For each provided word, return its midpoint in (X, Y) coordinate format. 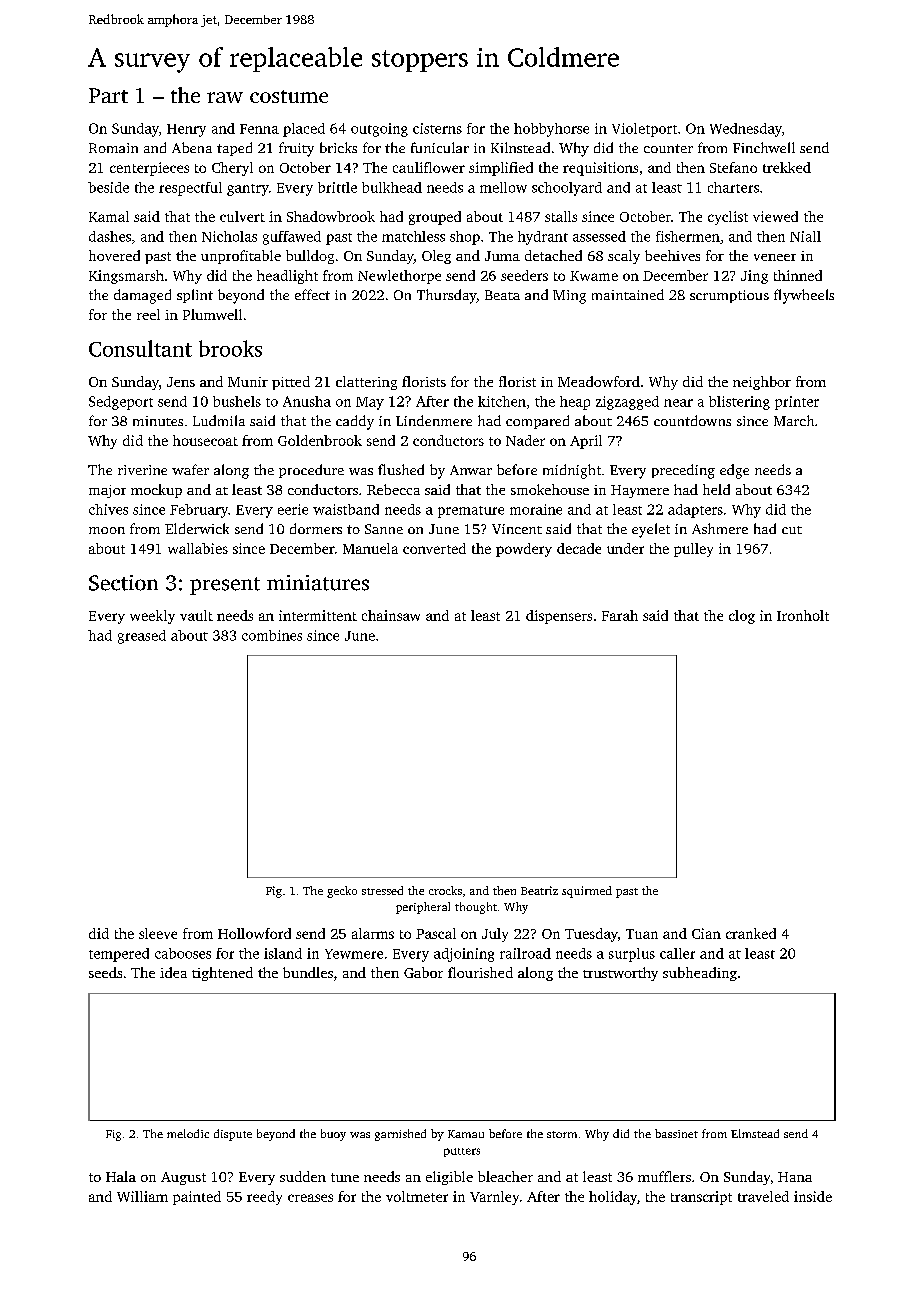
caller (677, 953)
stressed (382, 890)
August (183, 1178)
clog (742, 617)
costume (289, 96)
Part (108, 95)
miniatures (318, 583)
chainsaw (391, 615)
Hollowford (254, 933)
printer (797, 403)
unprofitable (241, 257)
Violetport (644, 130)
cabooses (183, 953)
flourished (480, 972)
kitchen (502, 401)
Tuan (642, 934)
